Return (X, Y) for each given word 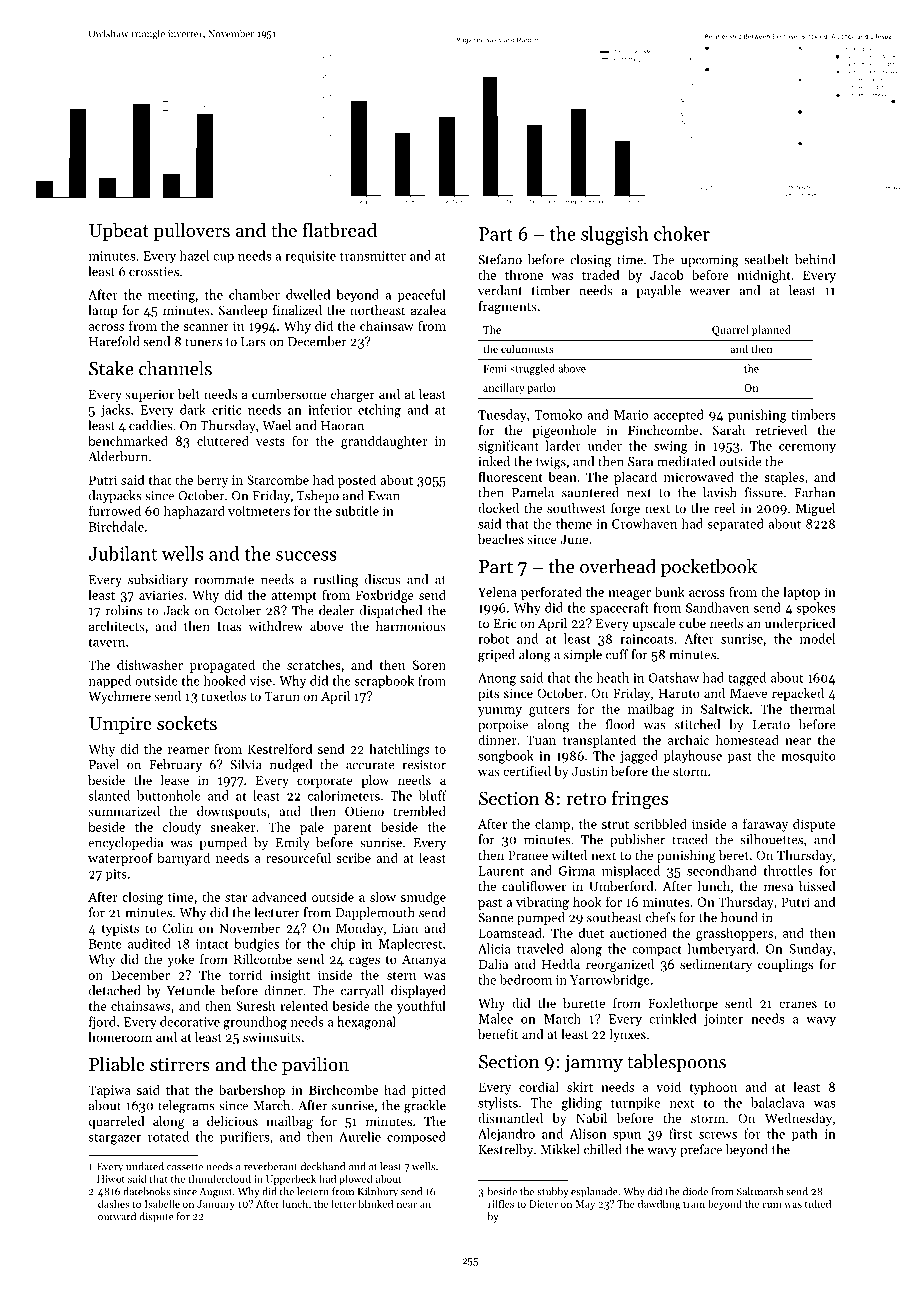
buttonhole (168, 795)
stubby (553, 1192)
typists (120, 930)
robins (124, 610)
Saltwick (725, 708)
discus (382, 579)
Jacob (667, 274)
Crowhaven (644, 523)
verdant (500, 290)
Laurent (501, 871)
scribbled (660, 823)
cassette (185, 1167)
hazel (194, 255)
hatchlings (399, 750)
